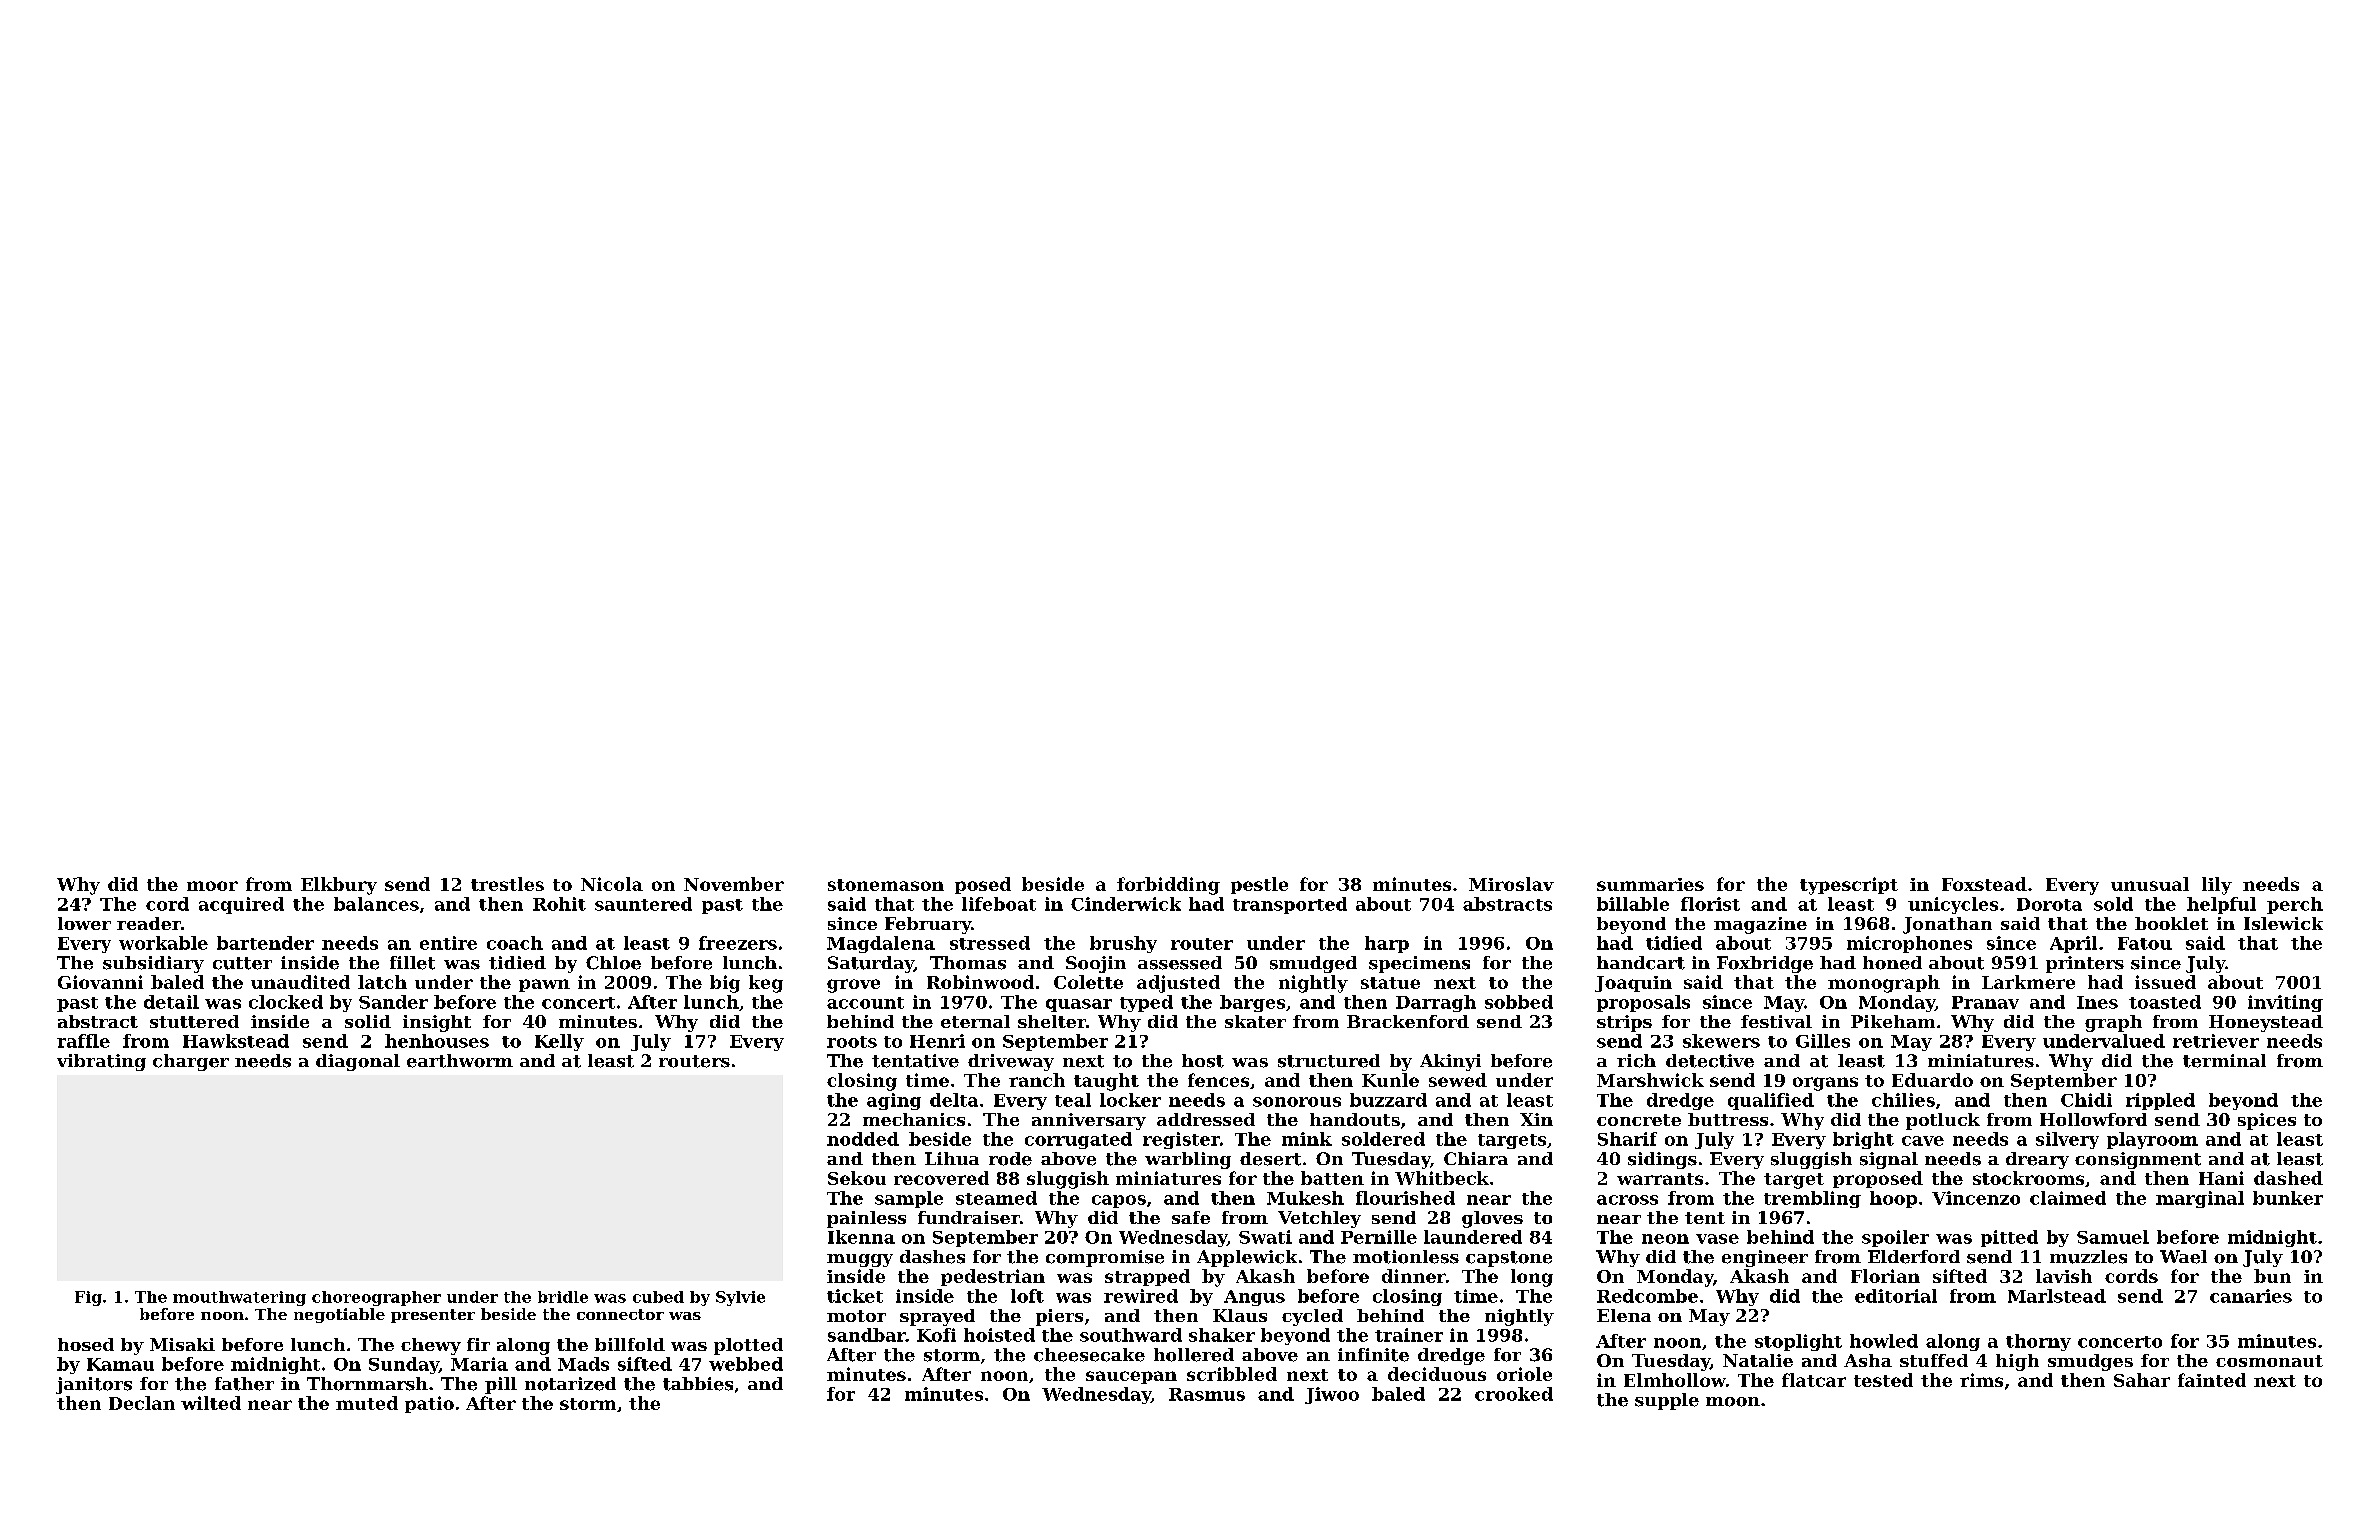 This page has height=1540, width=2380. I want to click on capstone, so click(1509, 1259).
